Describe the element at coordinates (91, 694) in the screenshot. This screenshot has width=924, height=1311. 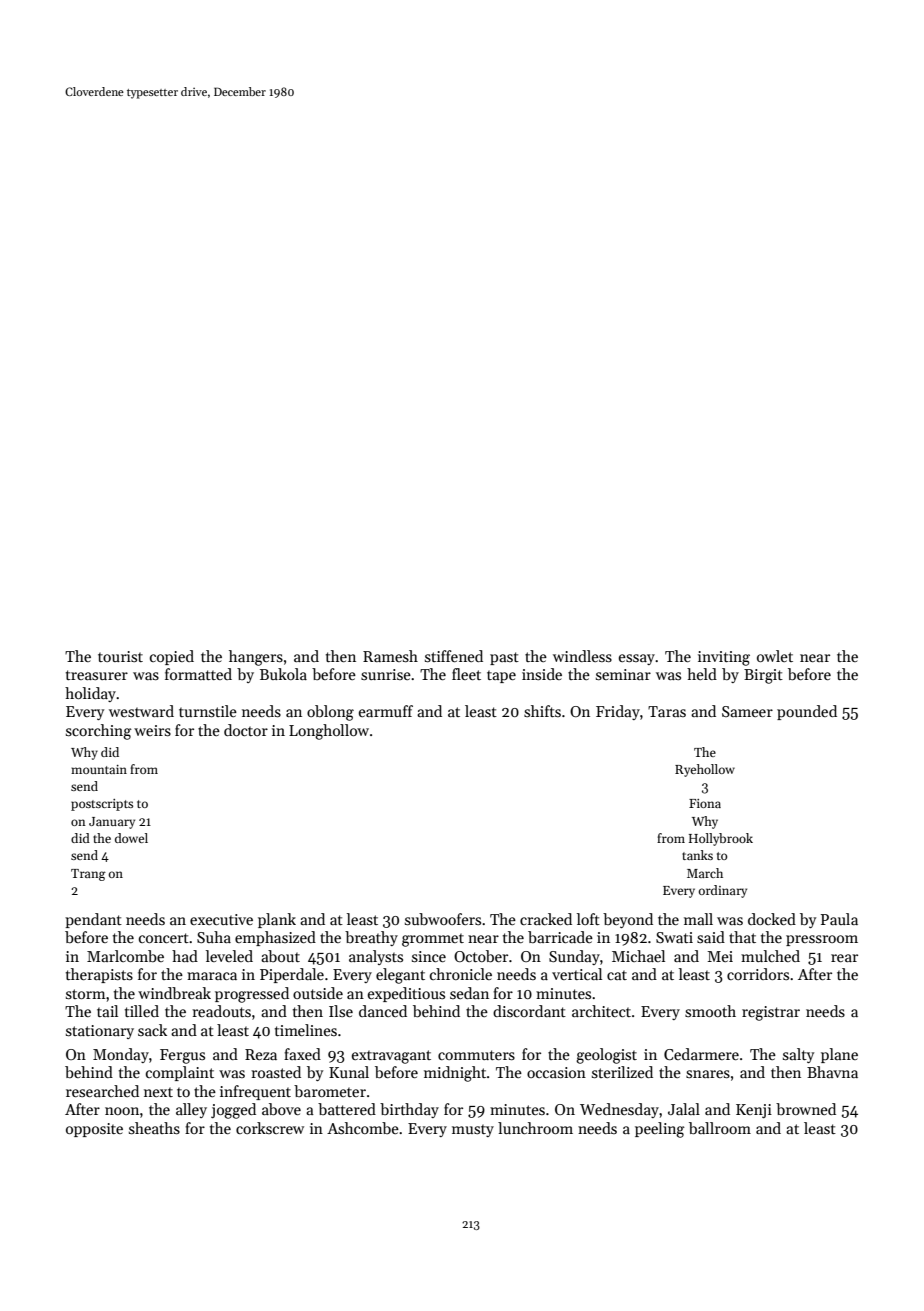
I see `holiday` at that location.
